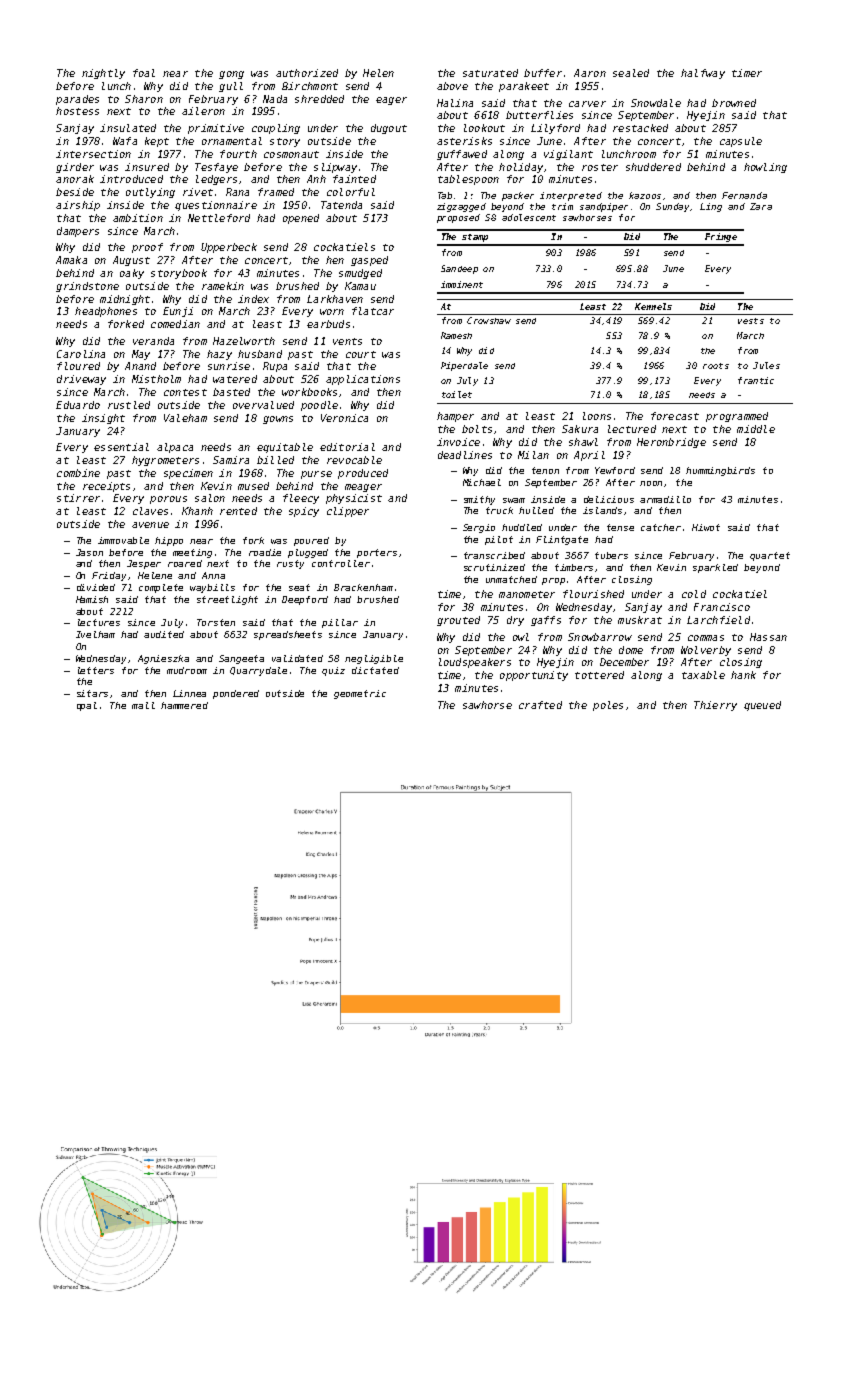 The image size is (849, 1400). What do you see at coordinates (231, 392) in the screenshot?
I see `basted` at bounding box center [231, 392].
